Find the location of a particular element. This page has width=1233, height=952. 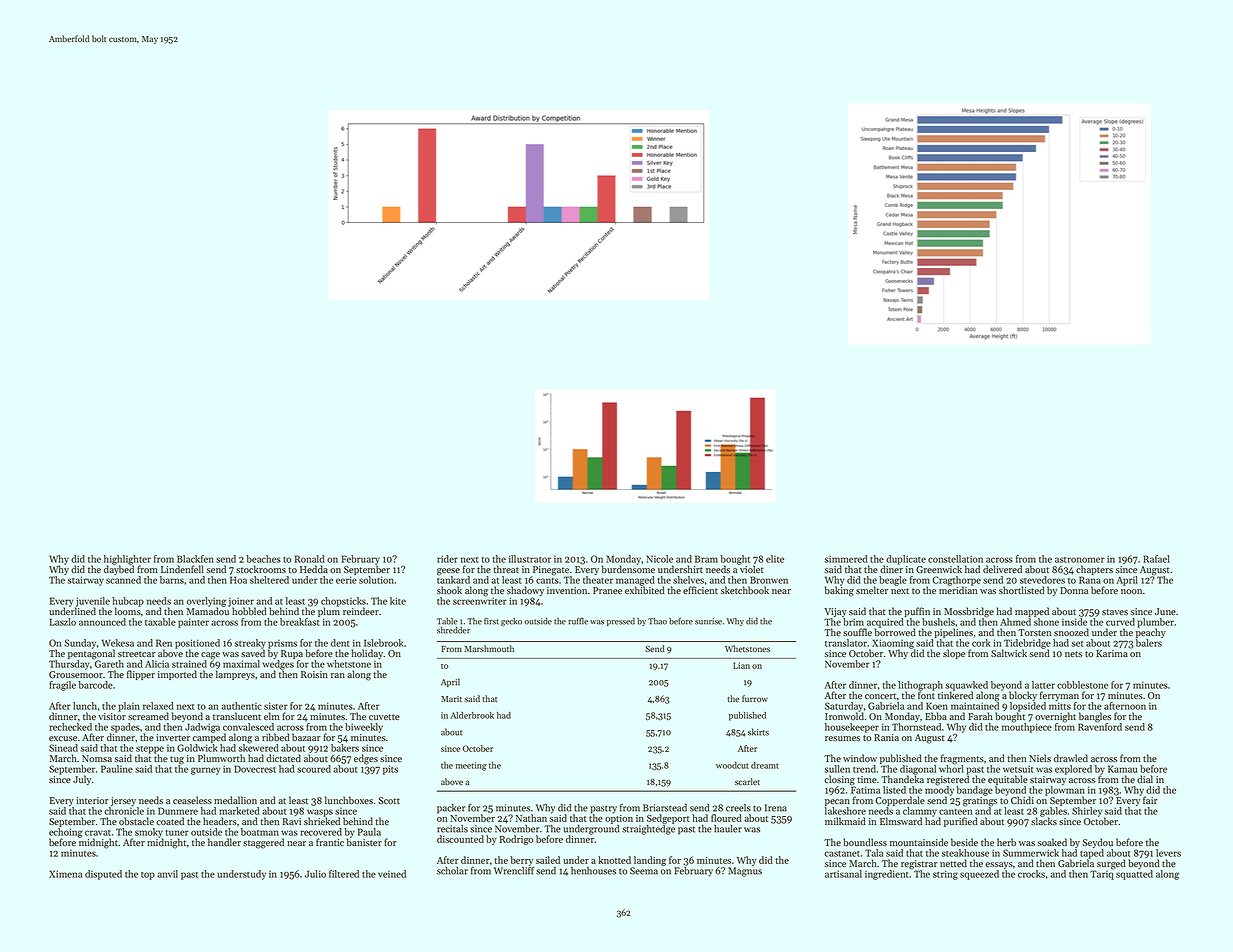

Briarstead is located at coordinates (665, 808).
